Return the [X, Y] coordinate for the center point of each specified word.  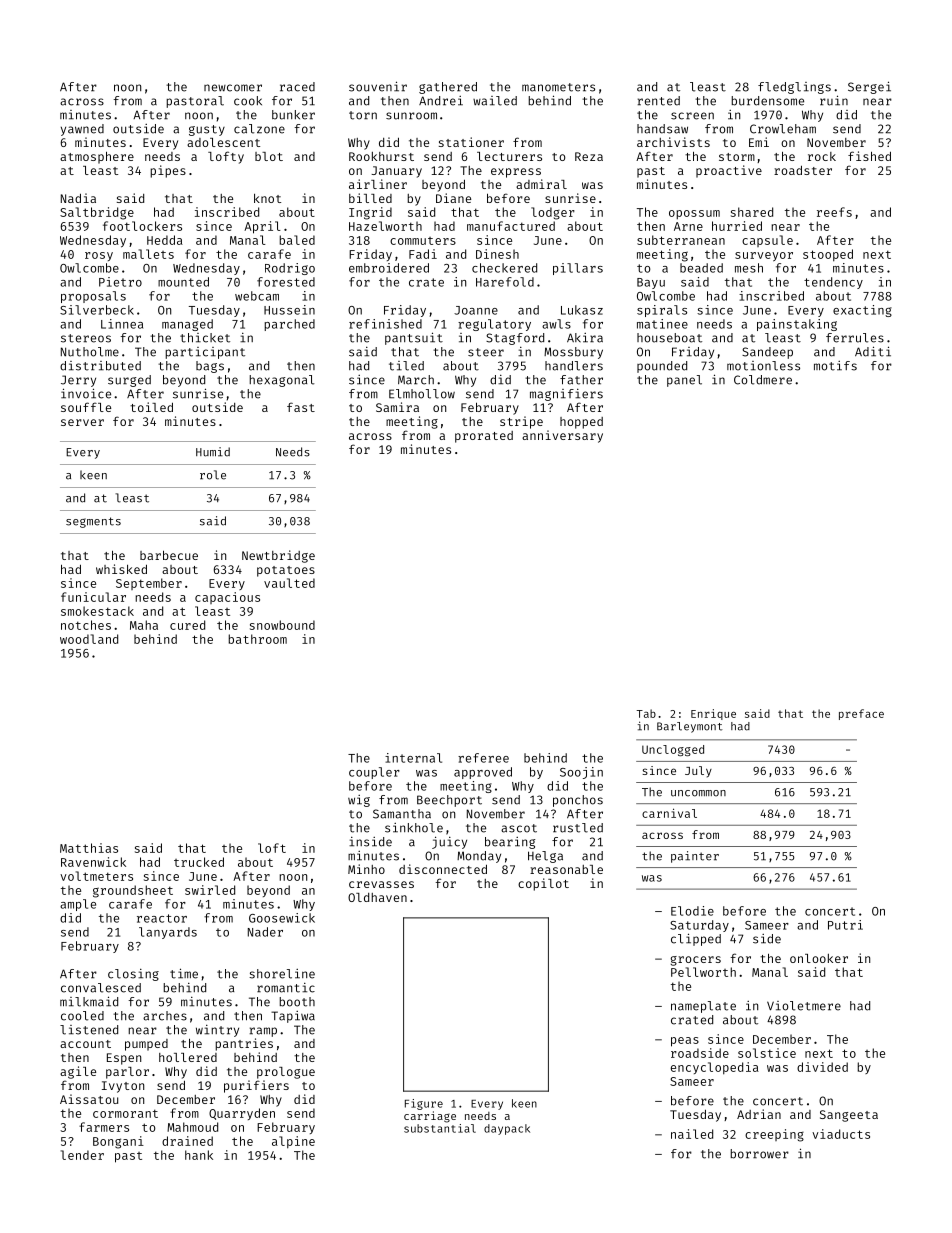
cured [187, 625]
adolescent [223, 142]
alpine [293, 1142]
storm [737, 157]
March [416, 380]
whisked [121, 569]
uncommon [698, 793]
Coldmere [763, 380]
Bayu [651, 283]
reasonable [566, 869]
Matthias [89, 848]
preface [861, 714]
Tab [646, 713]
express [516, 173]
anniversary [562, 436]
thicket [205, 338]
